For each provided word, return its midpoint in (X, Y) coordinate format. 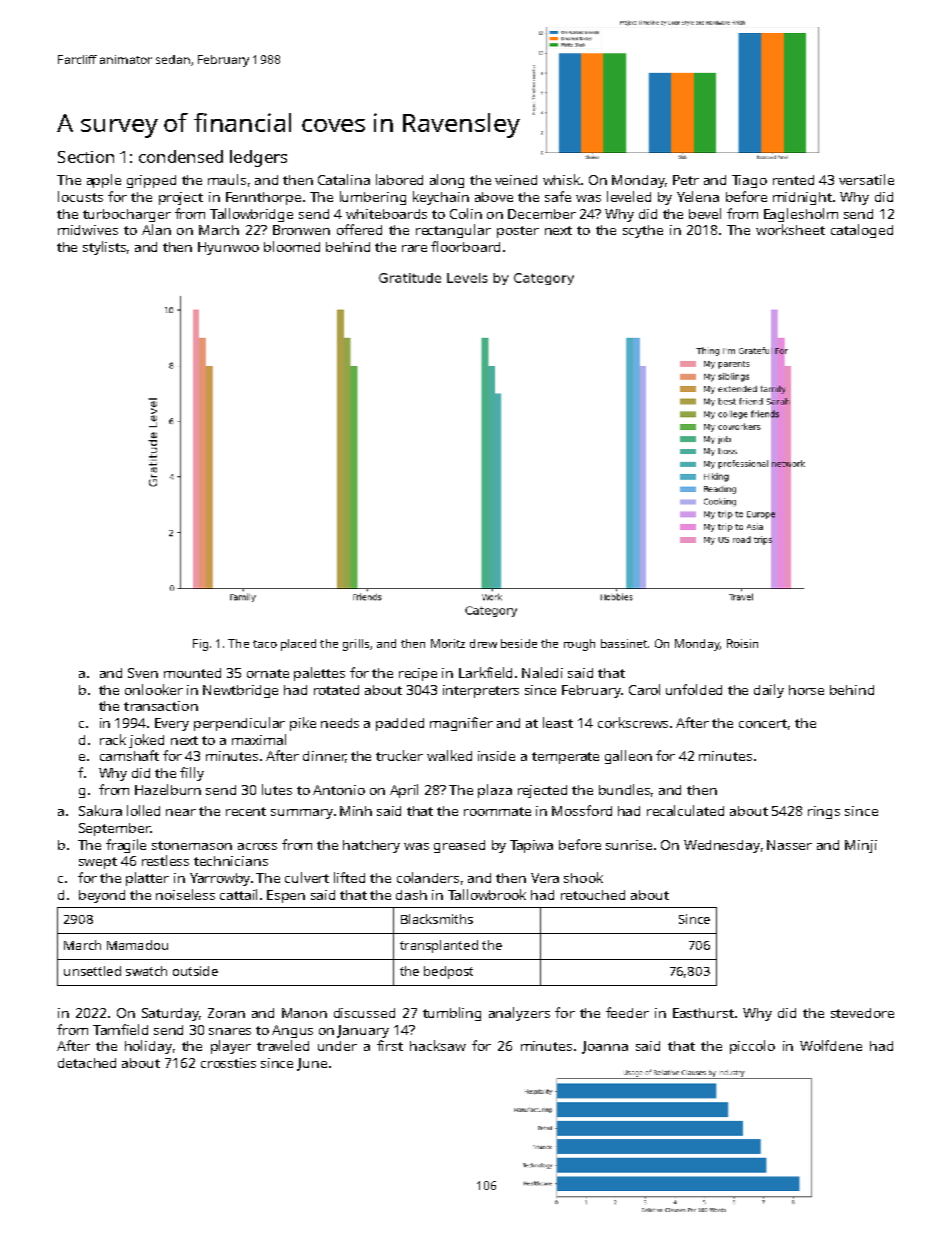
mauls (227, 179)
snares (230, 1031)
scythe (643, 231)
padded (400, 724)
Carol (644, 689)
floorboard (465, 246)
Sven (143, 673)
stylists (104, 248)
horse (806, 690)
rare (414, 248)
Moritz (448, 643)
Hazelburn (168, 789)
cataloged (862, 231)
